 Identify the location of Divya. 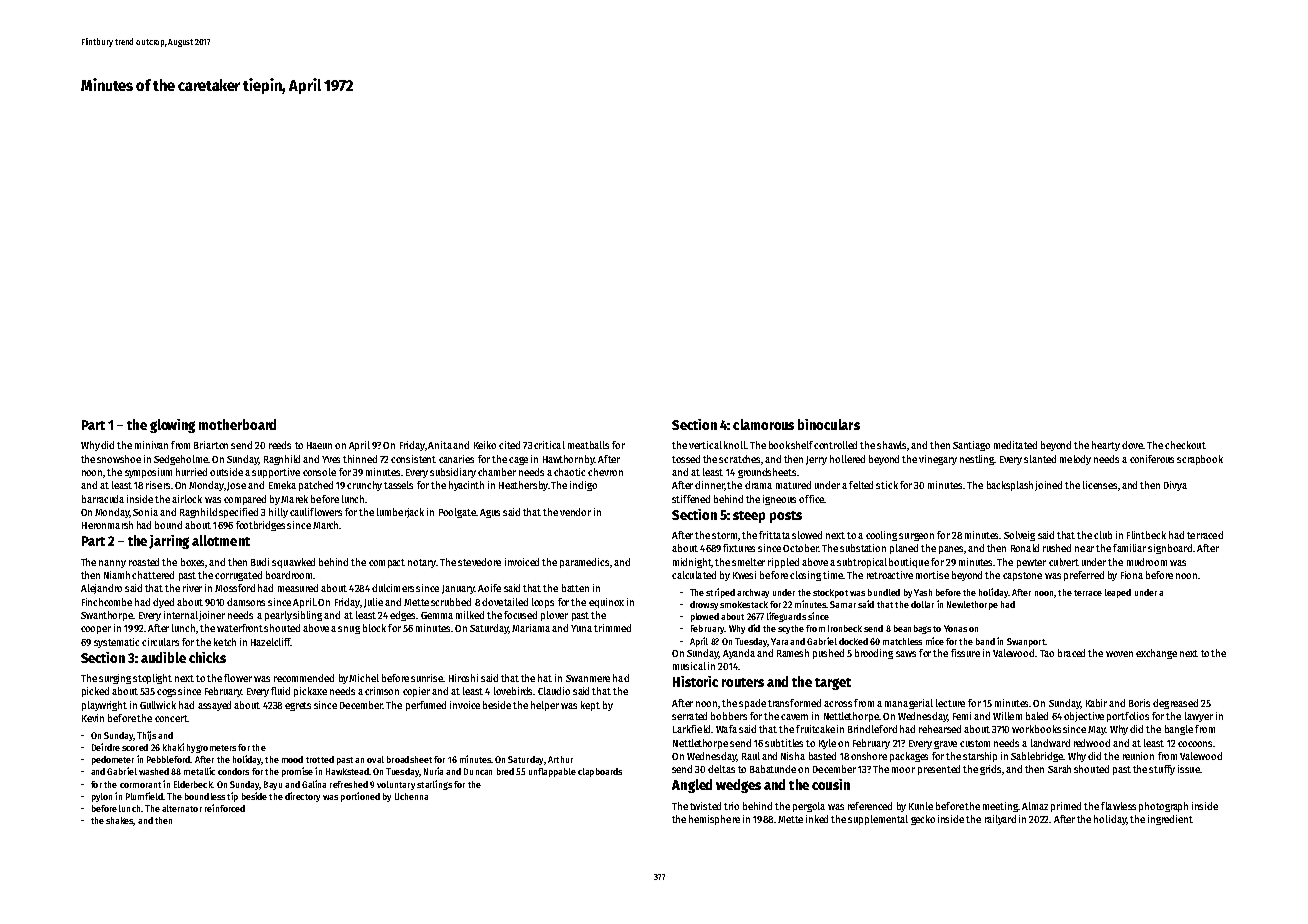
(1175, 486).
